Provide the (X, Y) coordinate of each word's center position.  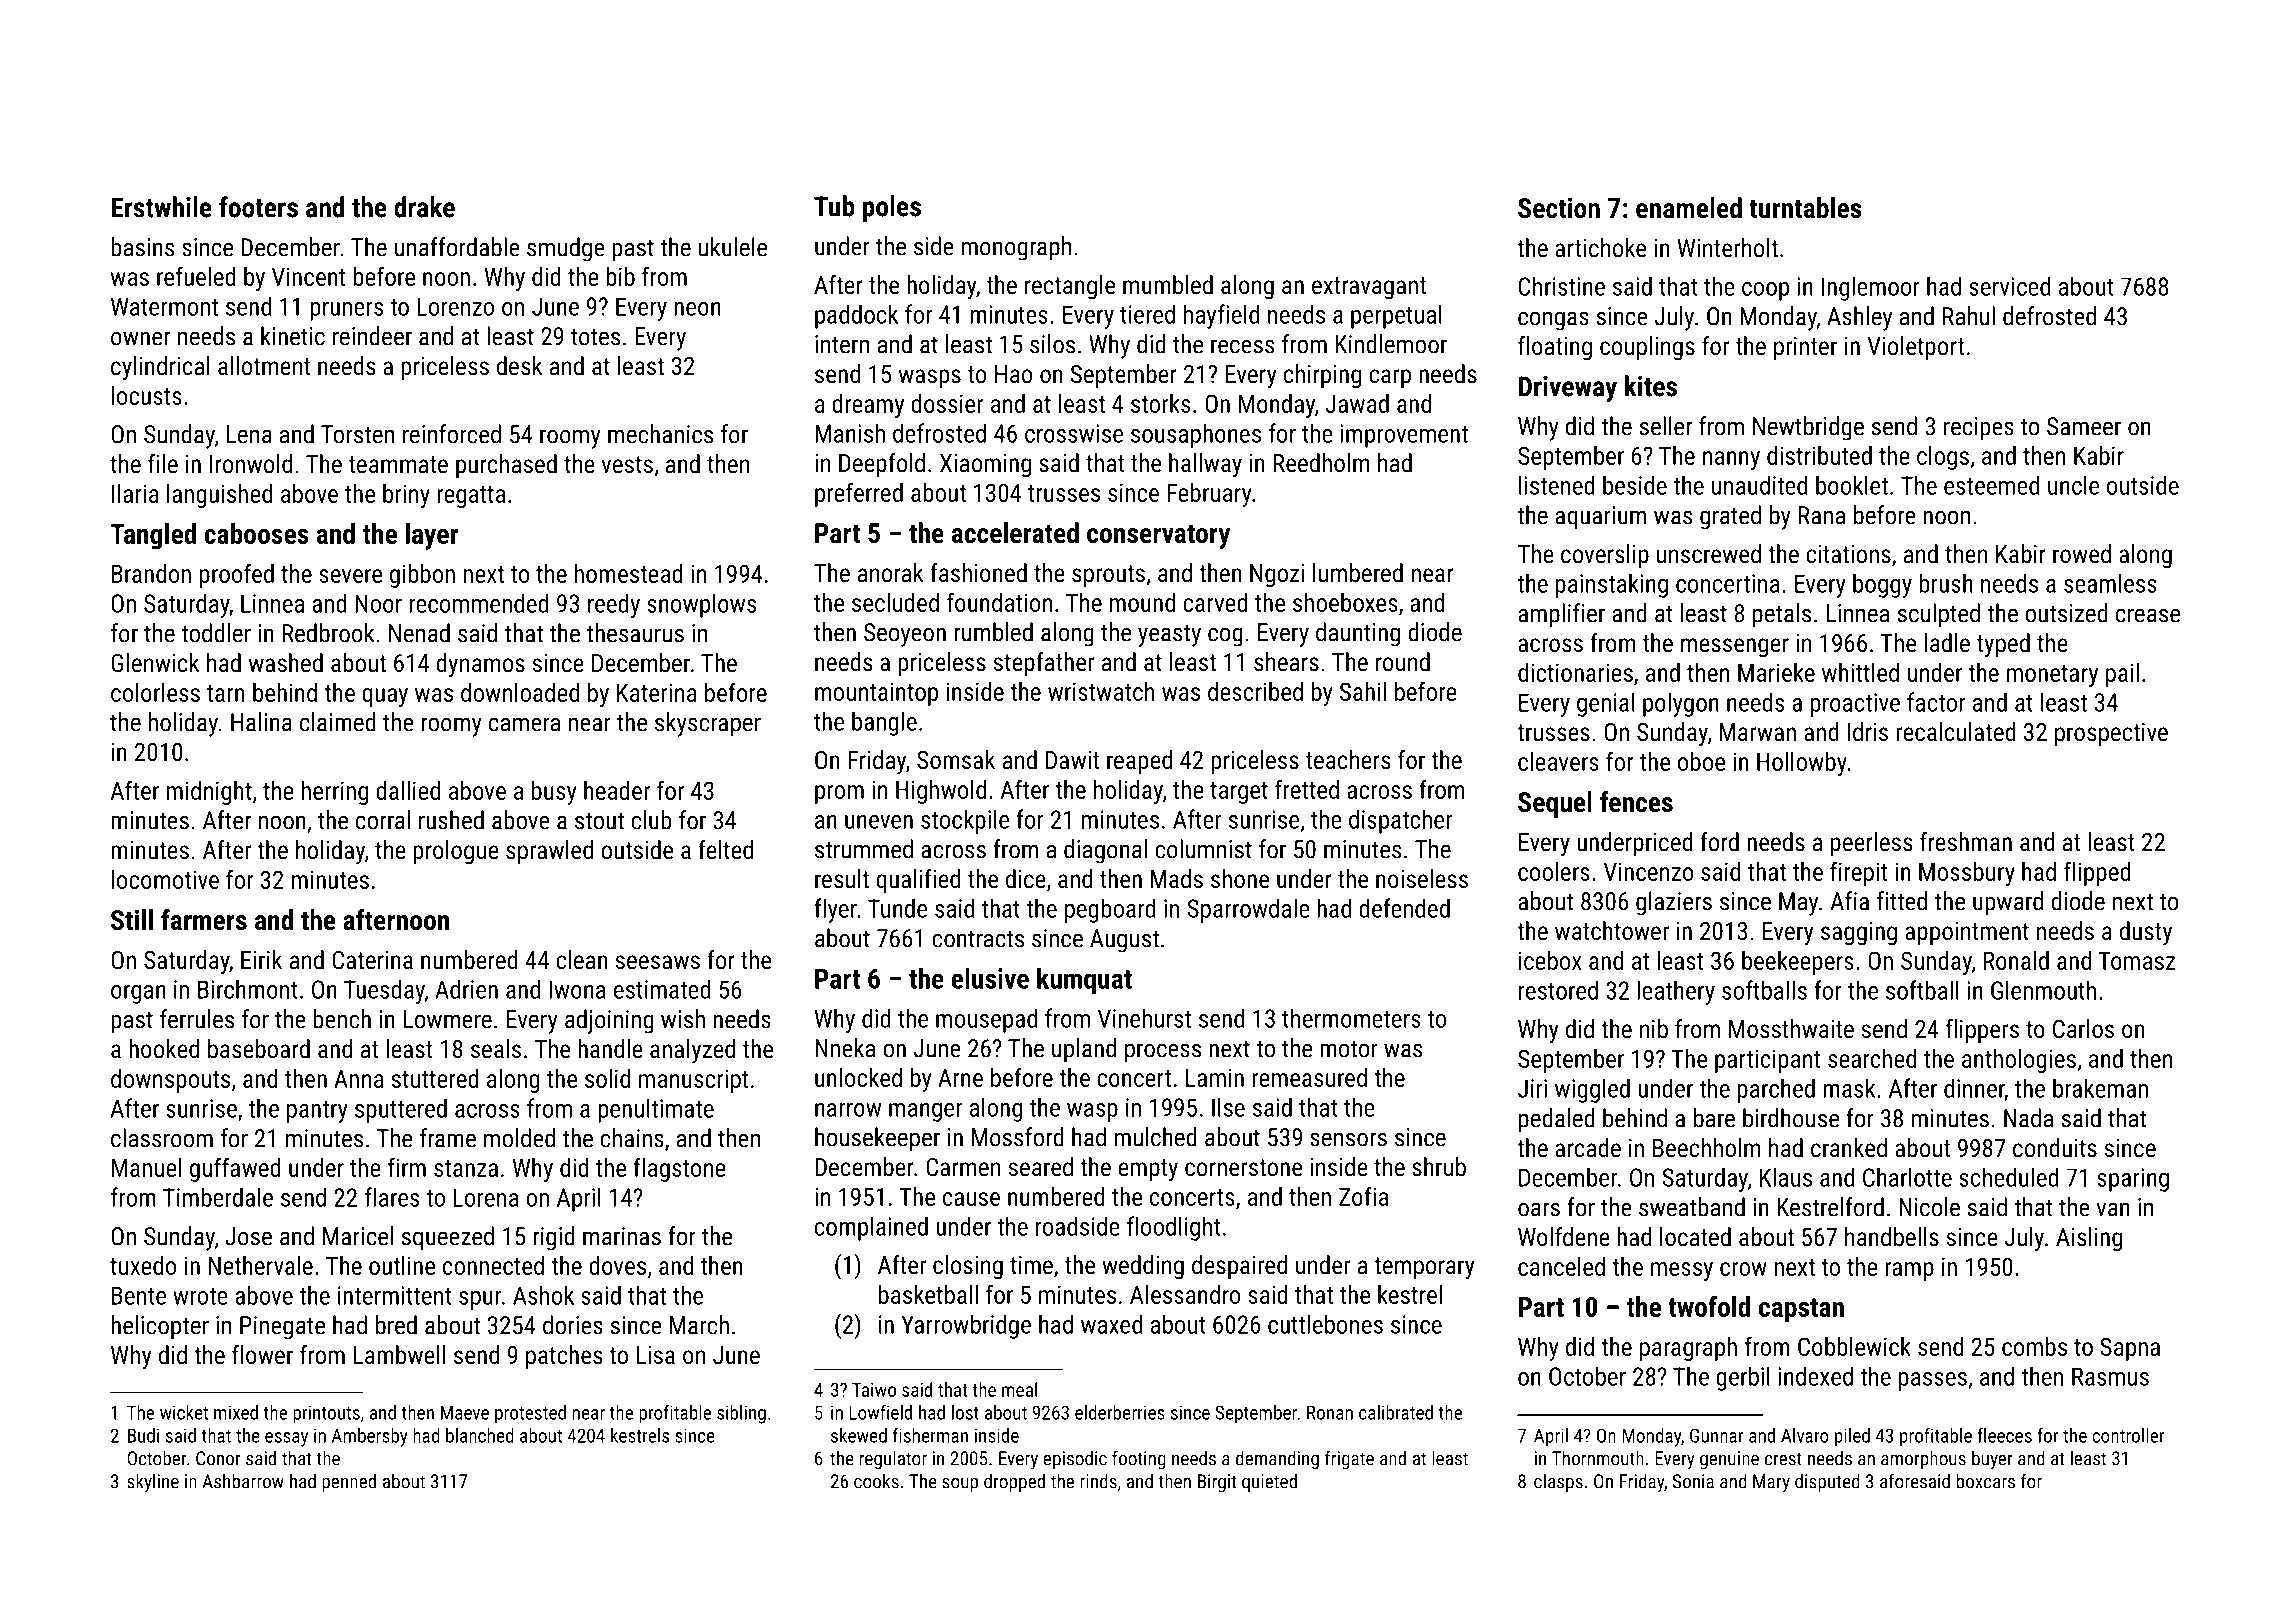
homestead (629, 573)
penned (349, 1482)
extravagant (1369, 288)
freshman (1966, 841)
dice (1026, 878)
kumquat (1084, 980)
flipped (2097, 873)
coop (1765, 291)
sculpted (1939, 615)
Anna (359, 1079)
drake (424, 207)
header (617, 790)
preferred (859, 494)
